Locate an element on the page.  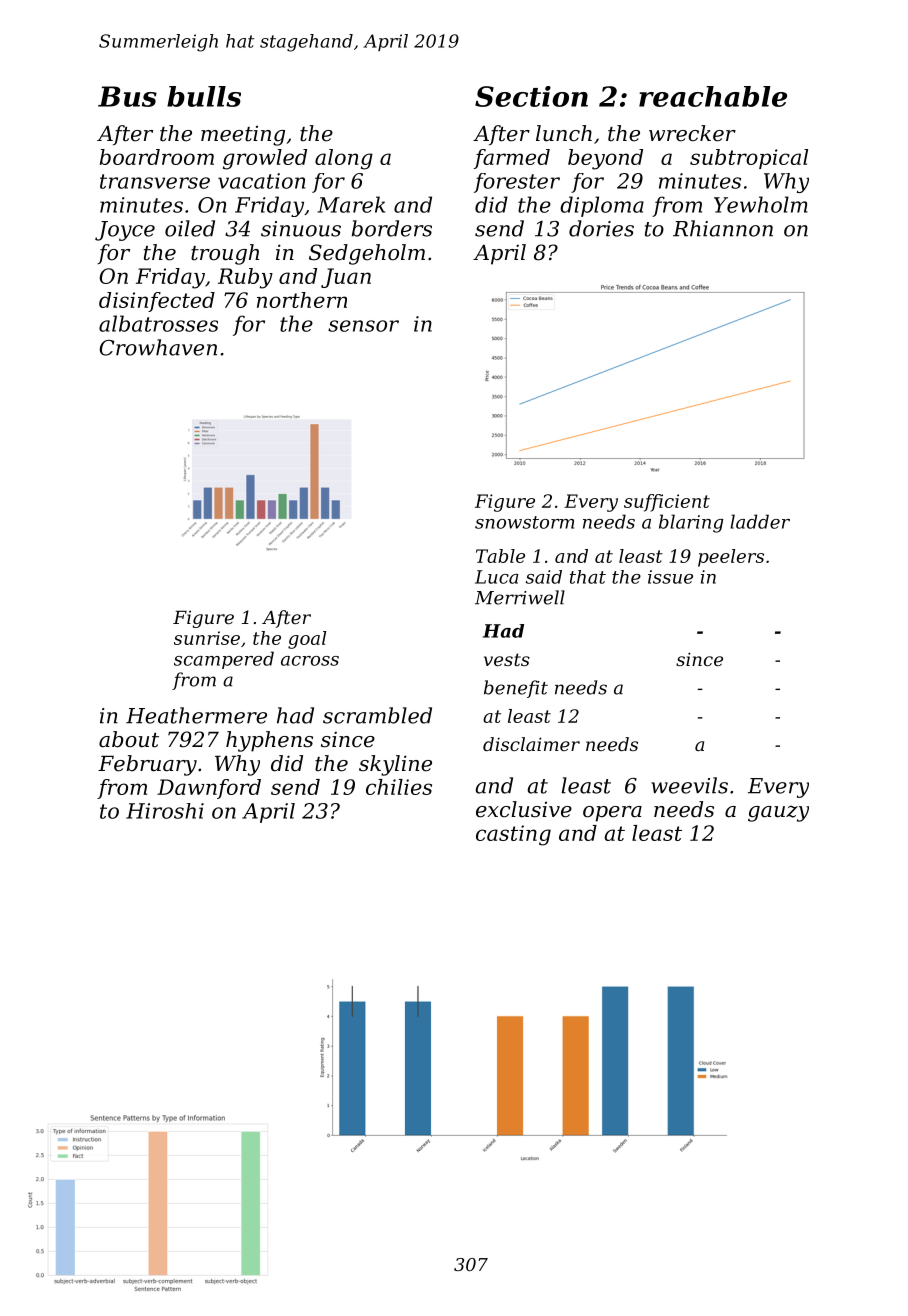
snowstorm is located at coordinates (524, 522).
